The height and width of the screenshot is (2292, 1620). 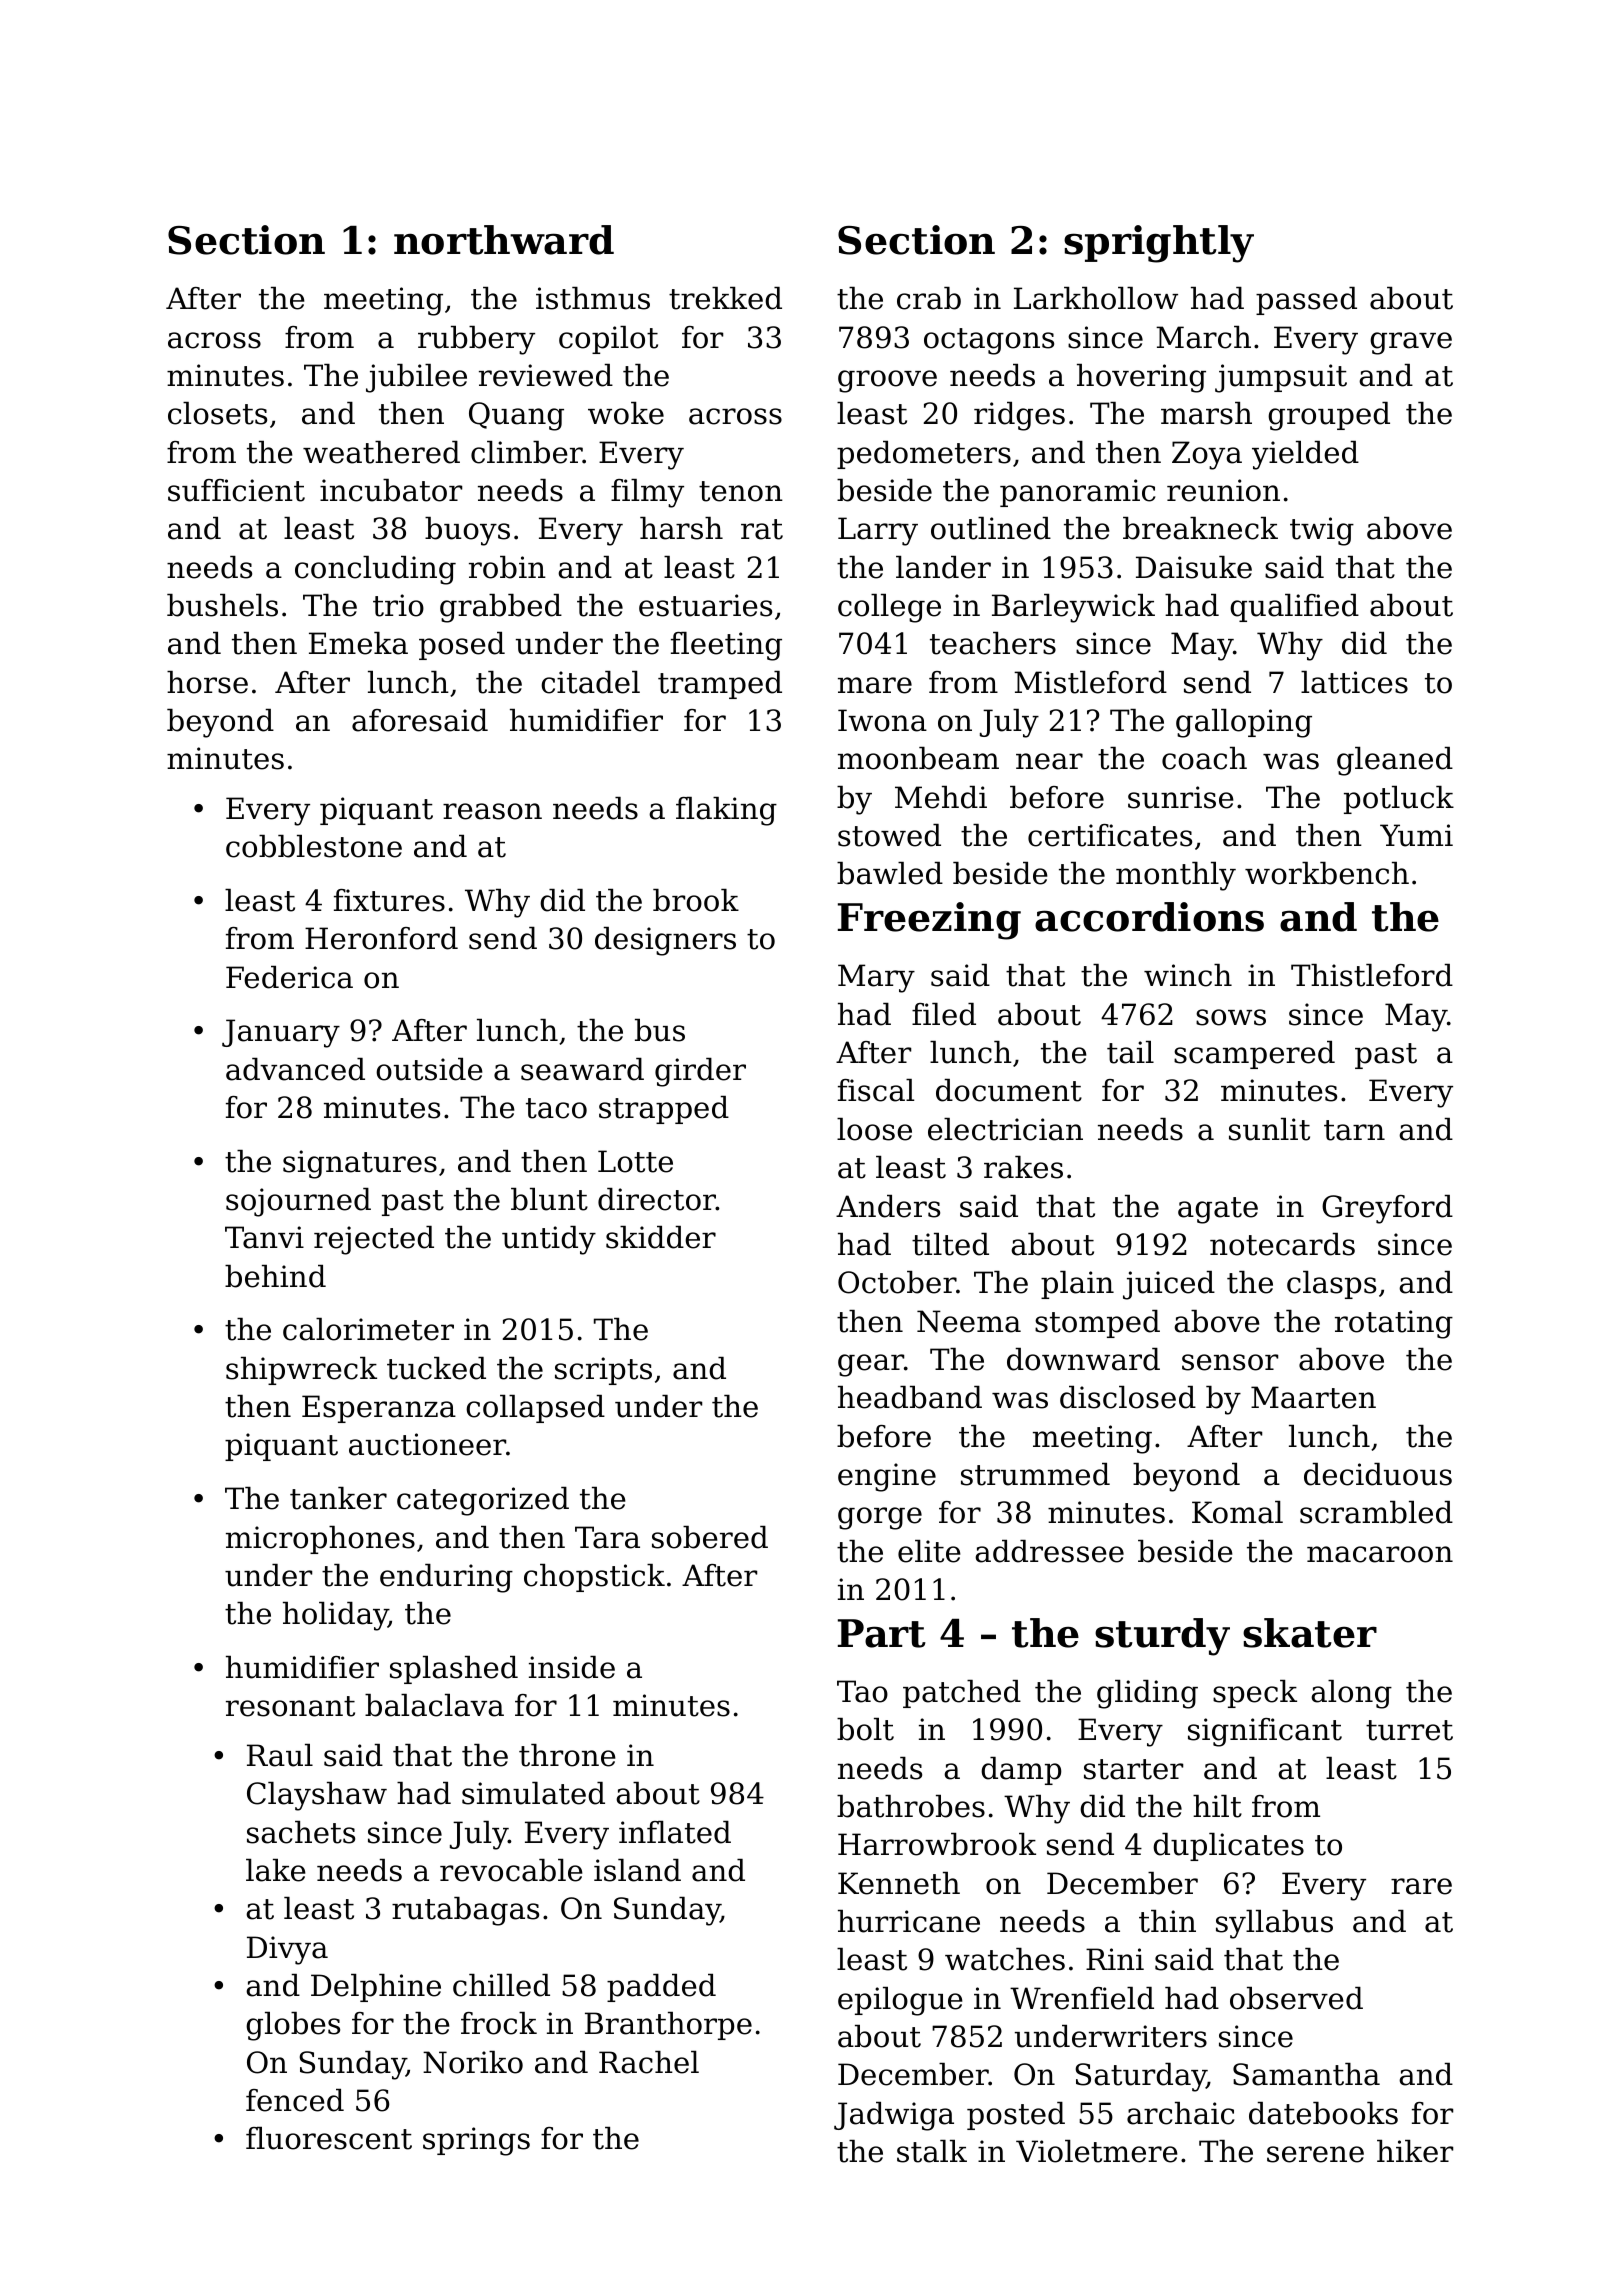 I want to click on balaclava, so click(x=434, y=1705).
